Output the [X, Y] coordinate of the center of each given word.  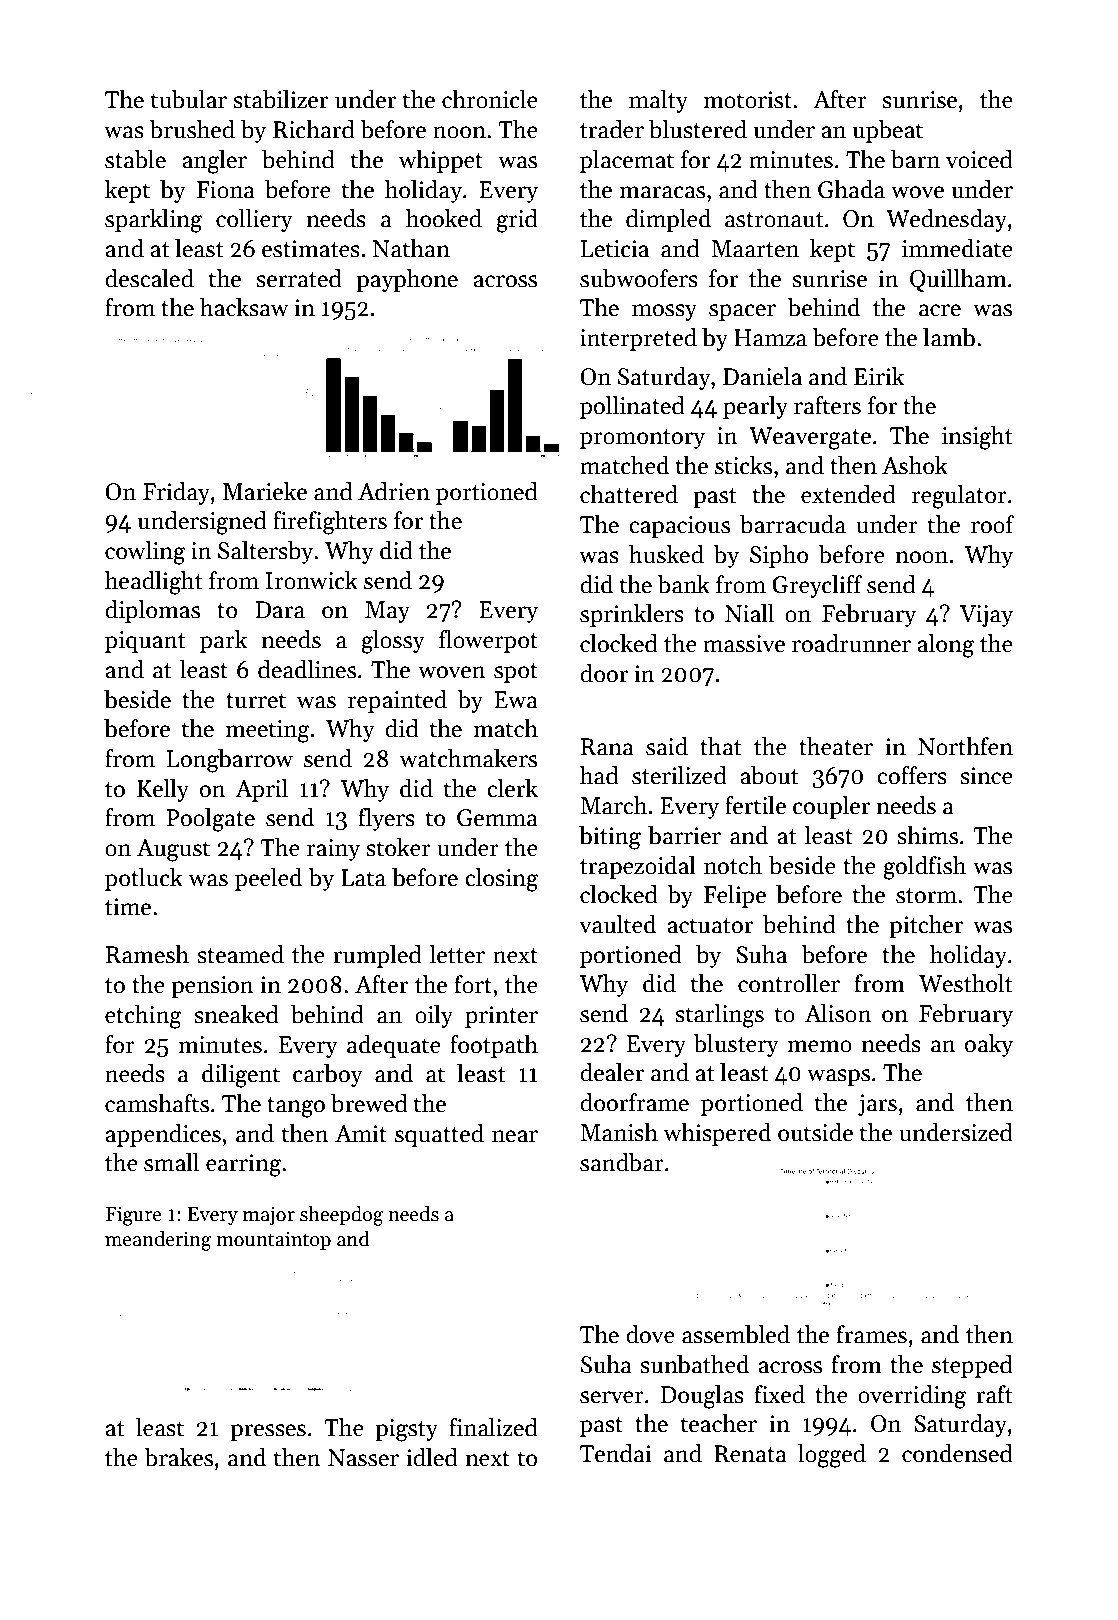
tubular [189, 99]
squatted [439, 1135]
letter [457, 954]
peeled [268, 879]
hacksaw [244, 307]
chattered [629, 494]
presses [268, 1432]
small [171, 1162]
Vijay [986, 616]
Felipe [735, 896]
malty [658, 101]
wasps [838, 1077]
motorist [747, 100]
